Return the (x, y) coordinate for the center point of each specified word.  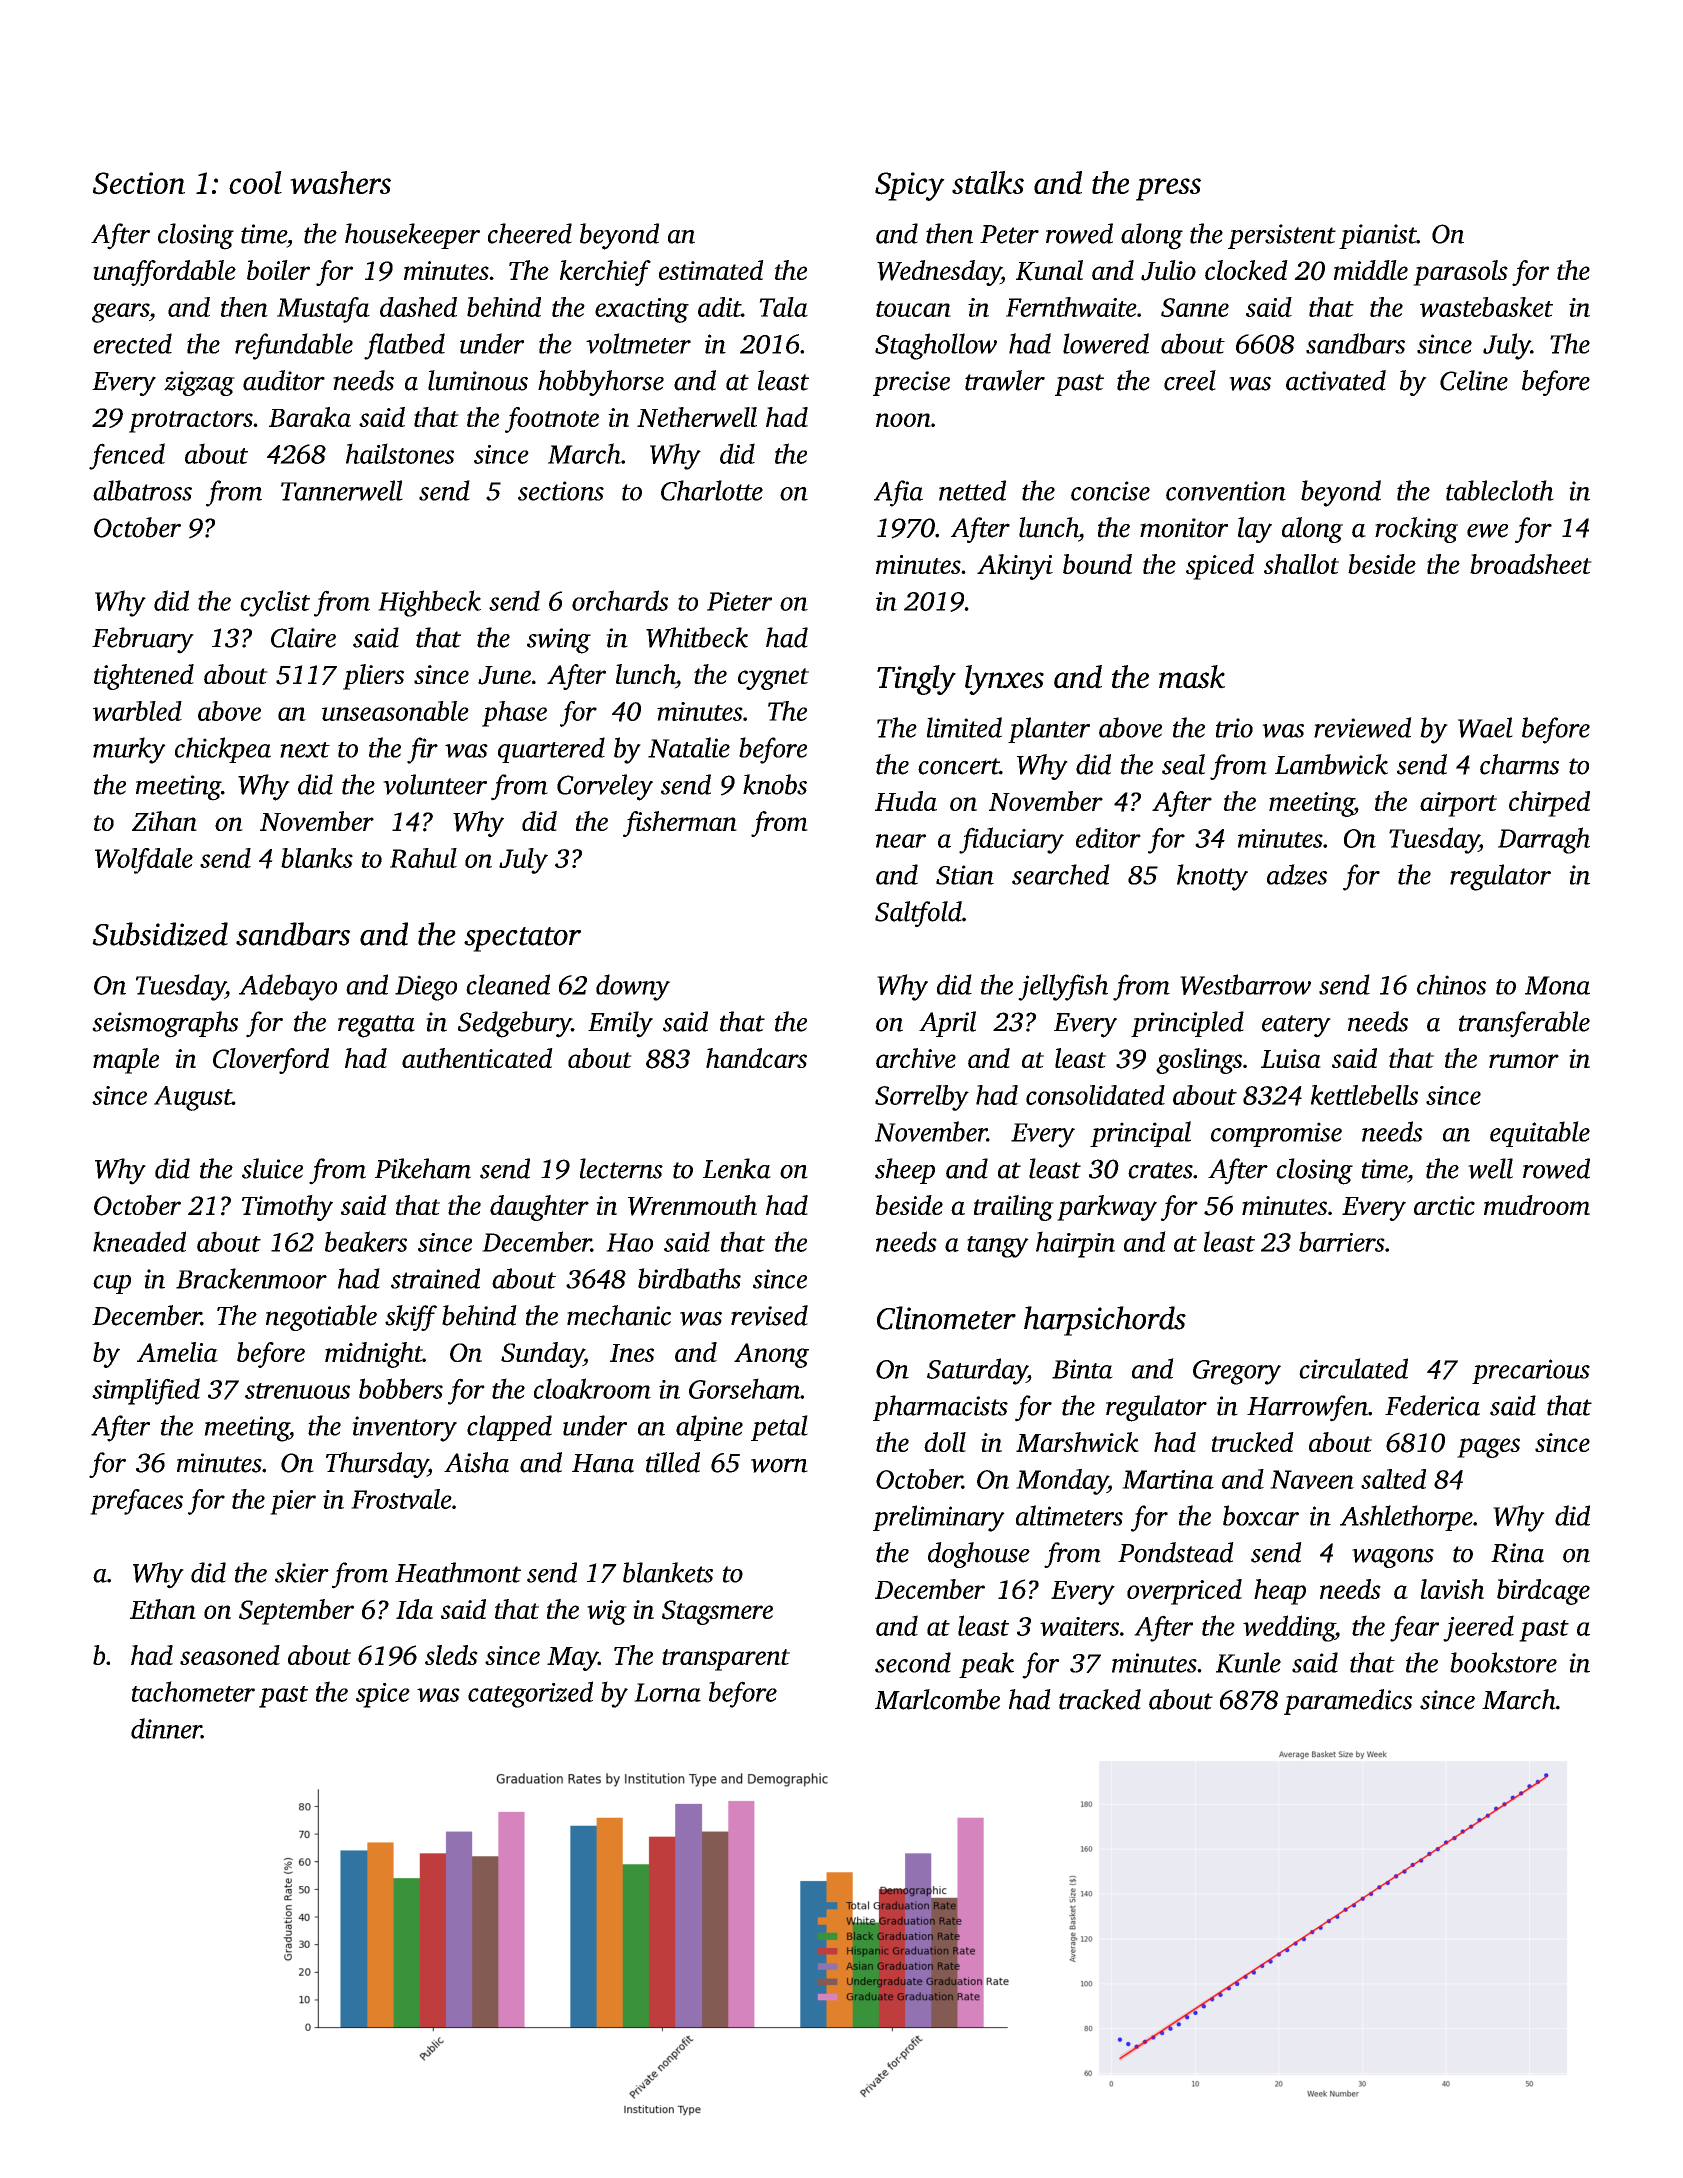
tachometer (193, 1691)
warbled (137, 711)
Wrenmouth (692, 1205)
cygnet (773, 679)
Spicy (910, 186)
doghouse (979, 1555)
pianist (1378, 236)
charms (1519, 764)
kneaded (139, 1241)
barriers (1342, 1241)
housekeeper (412, 236)
